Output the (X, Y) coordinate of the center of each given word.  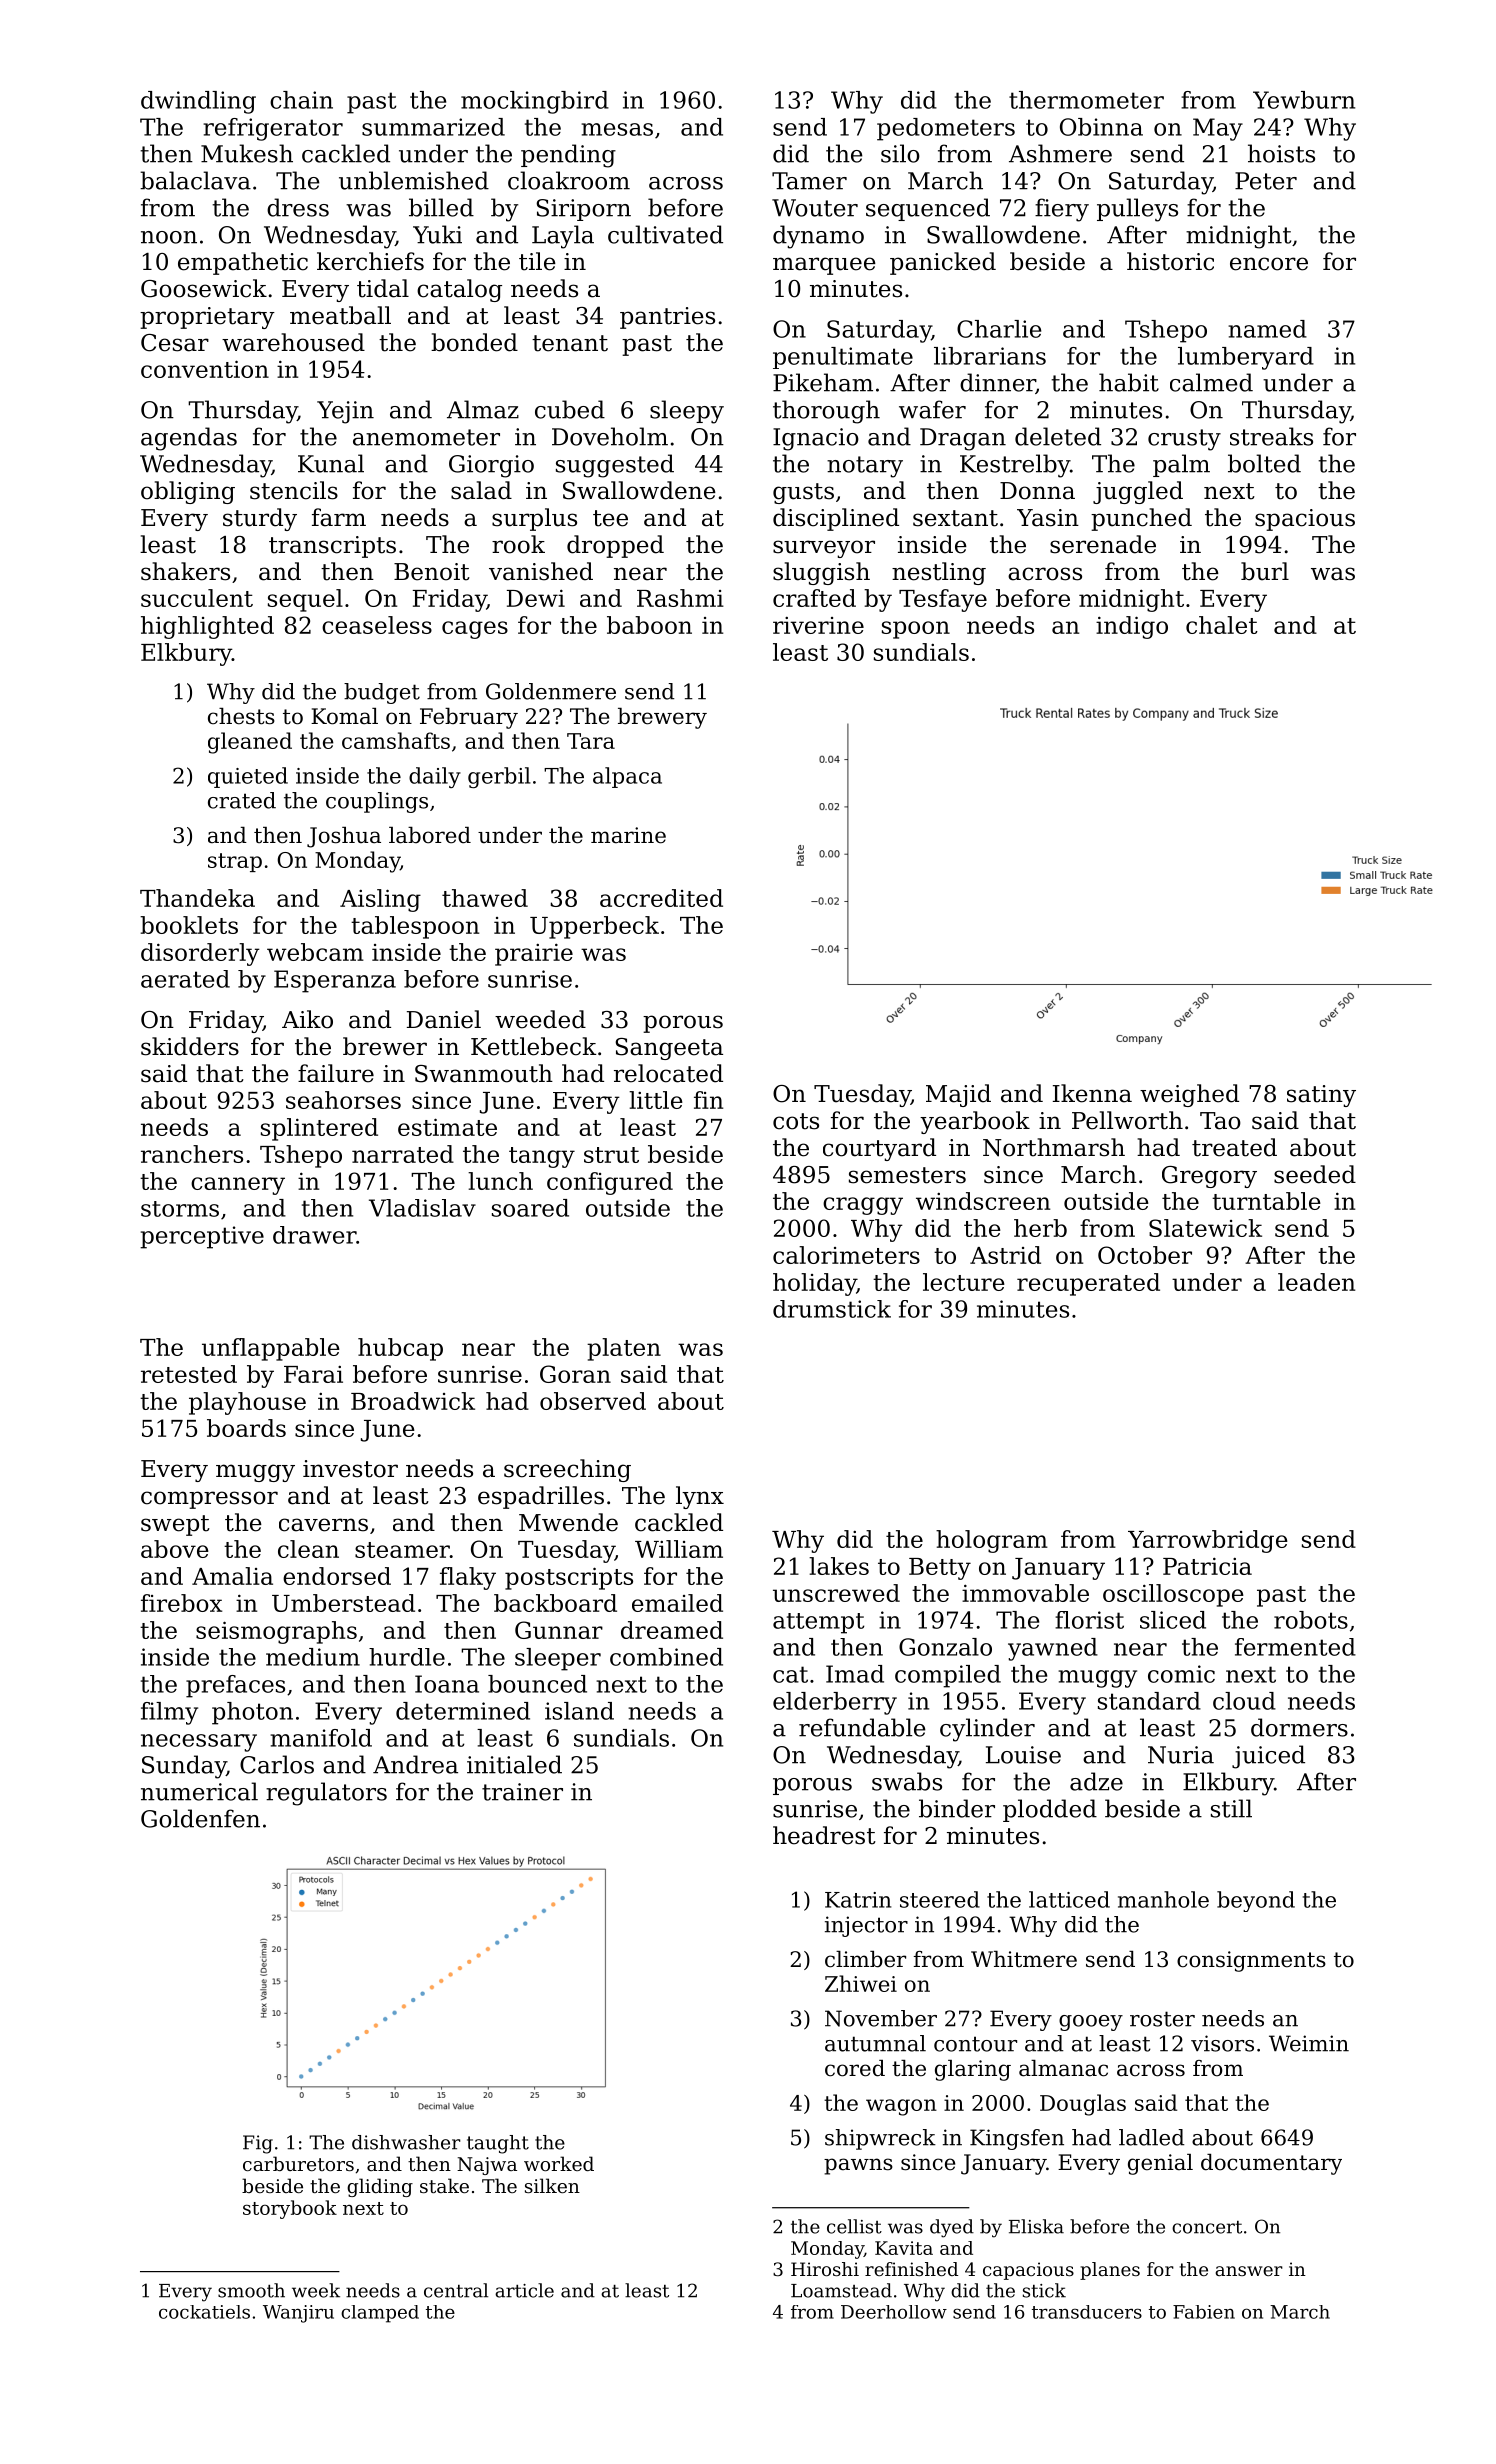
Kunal (331, 463)
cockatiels (204, 2312)
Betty (940, 1569)
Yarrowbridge (1208, 1541)
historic (1170, 261)
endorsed (337, 1576)
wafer (932, 409)
